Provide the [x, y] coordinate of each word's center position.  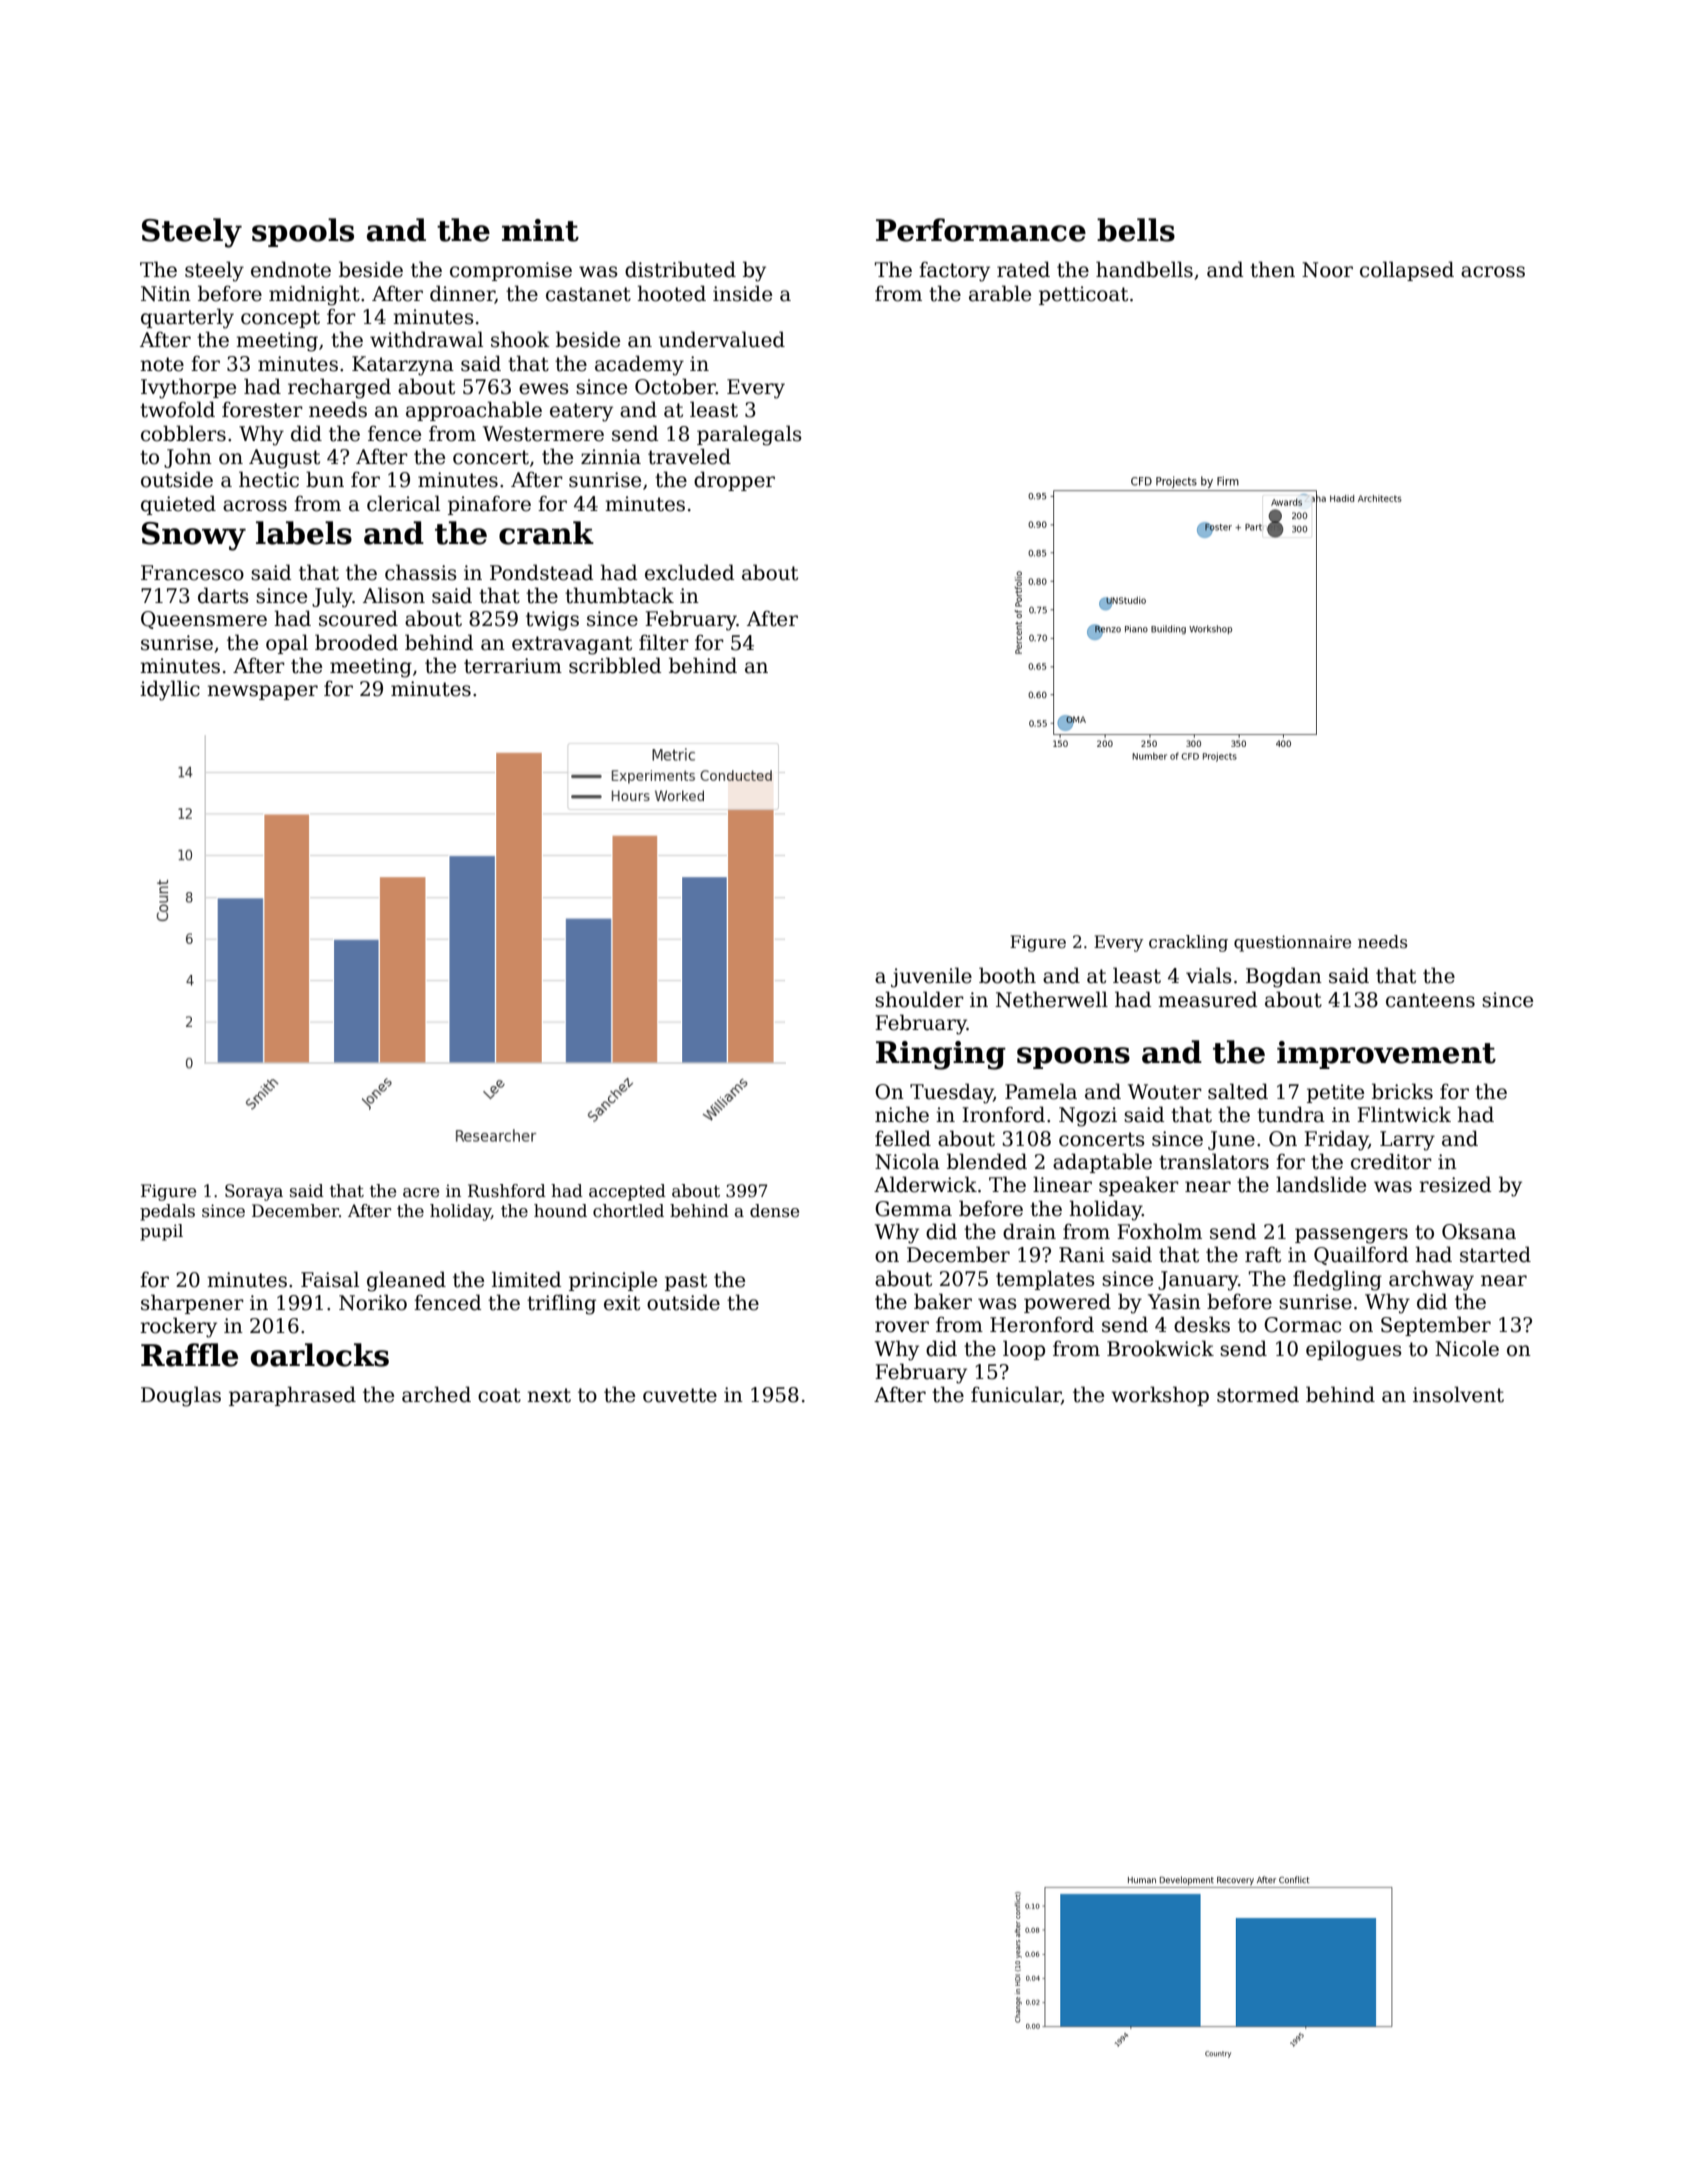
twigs [552, 621]
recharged [339, 388]
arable [1000, 293]
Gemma [913, 1209]
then [1272, 269]
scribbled [615, 665]
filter [664, 642]
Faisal [330, 1279]
